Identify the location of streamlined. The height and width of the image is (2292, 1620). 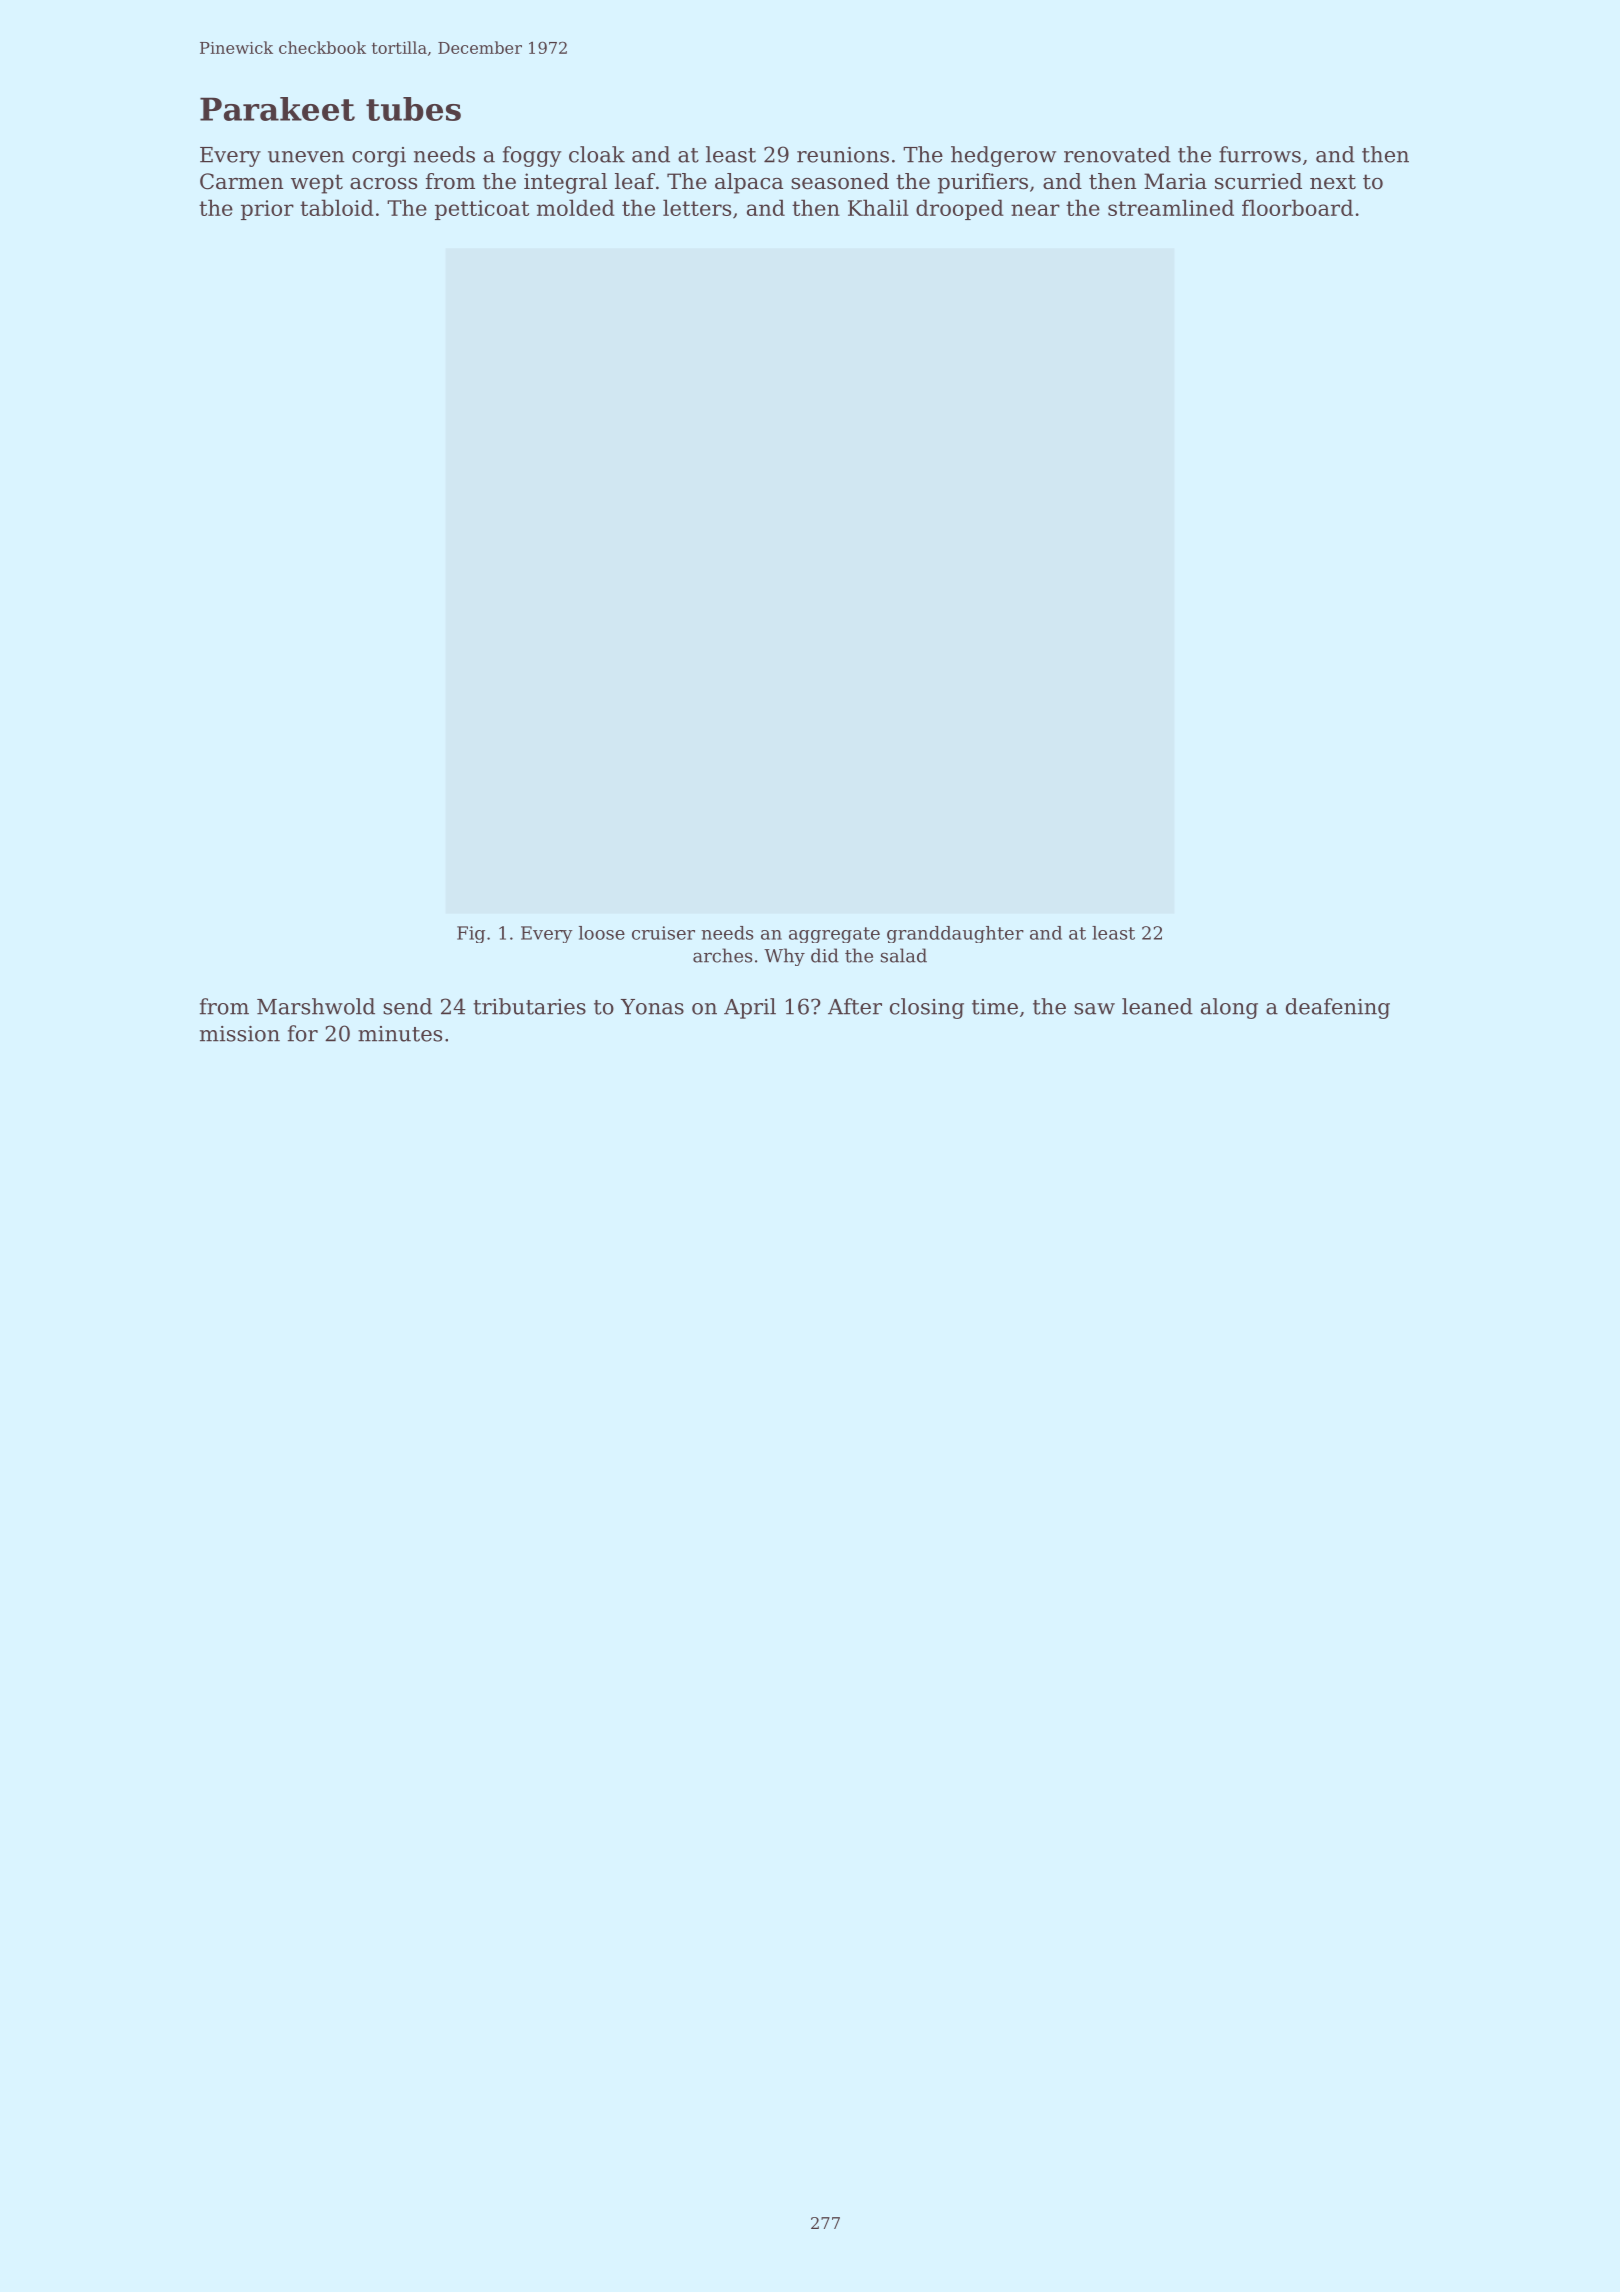
(1171, 207).
